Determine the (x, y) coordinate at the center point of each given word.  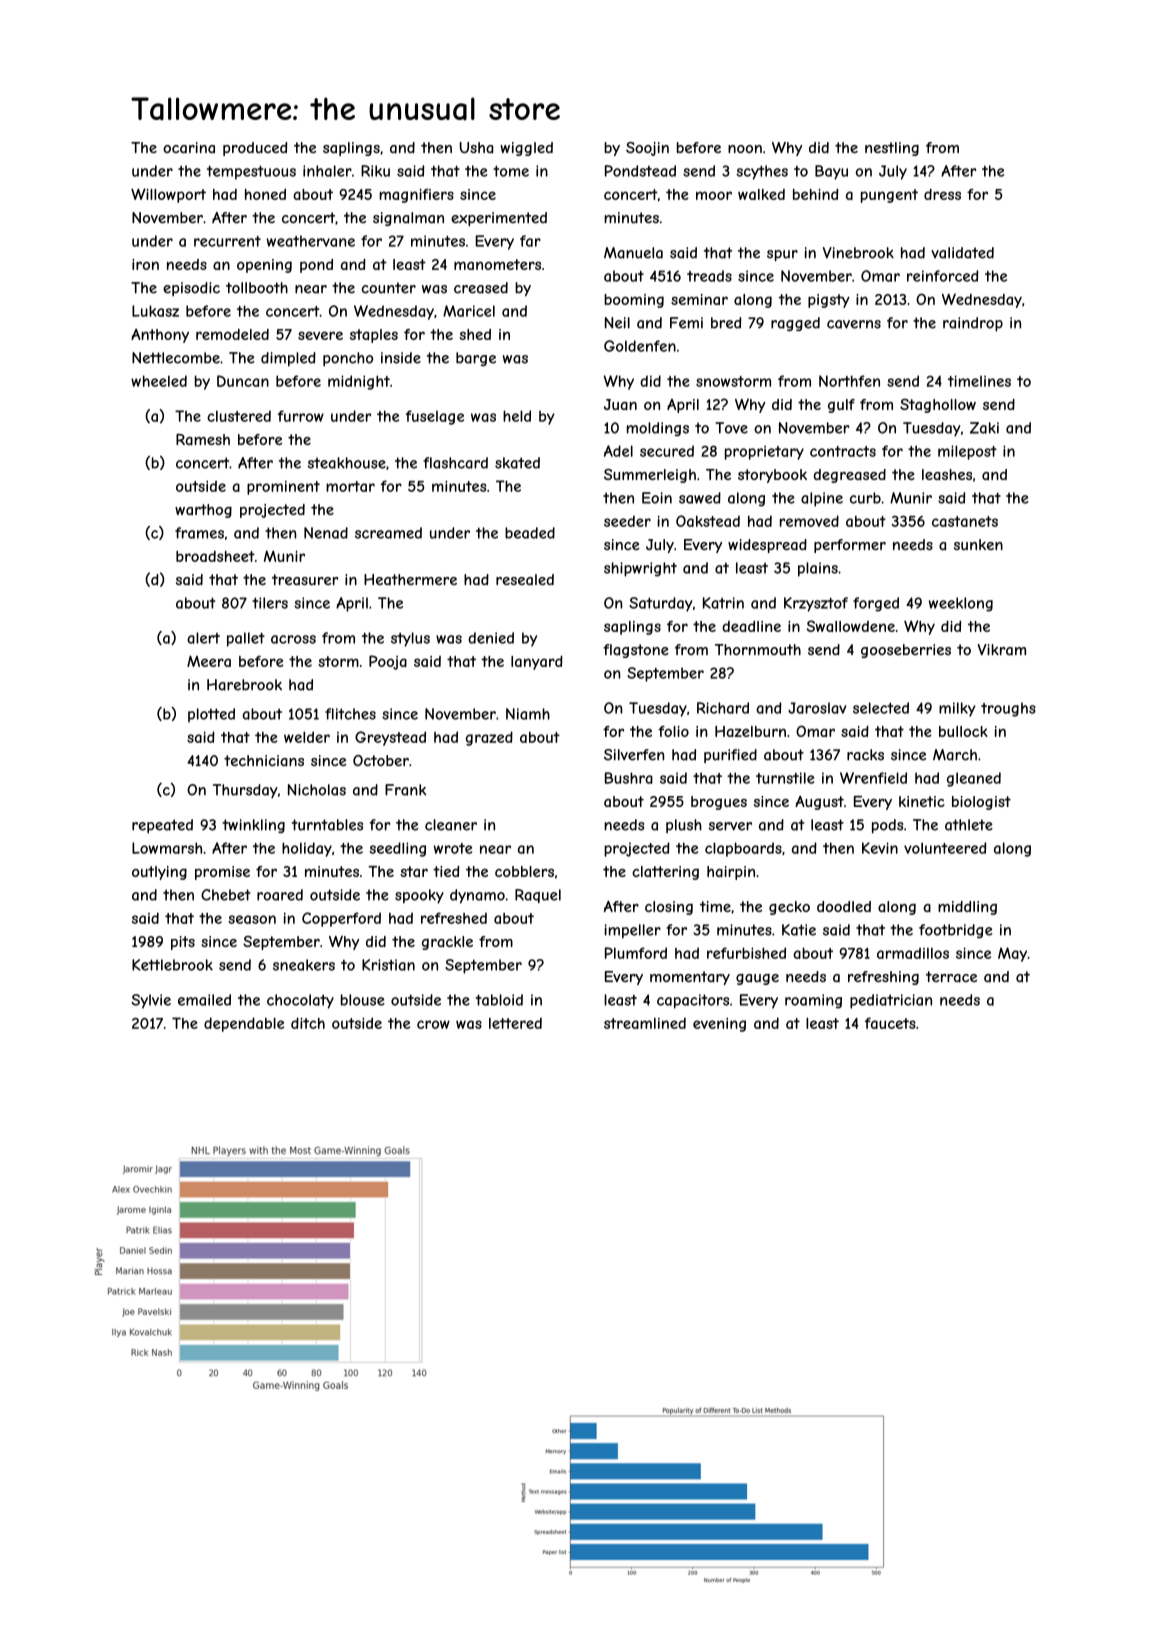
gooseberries (906, 651)
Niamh (528, 714)
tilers (270, 603)
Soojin (647, 149)
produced (255, 149)
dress (942, 194)
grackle (447, 943)
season (252, 919)
